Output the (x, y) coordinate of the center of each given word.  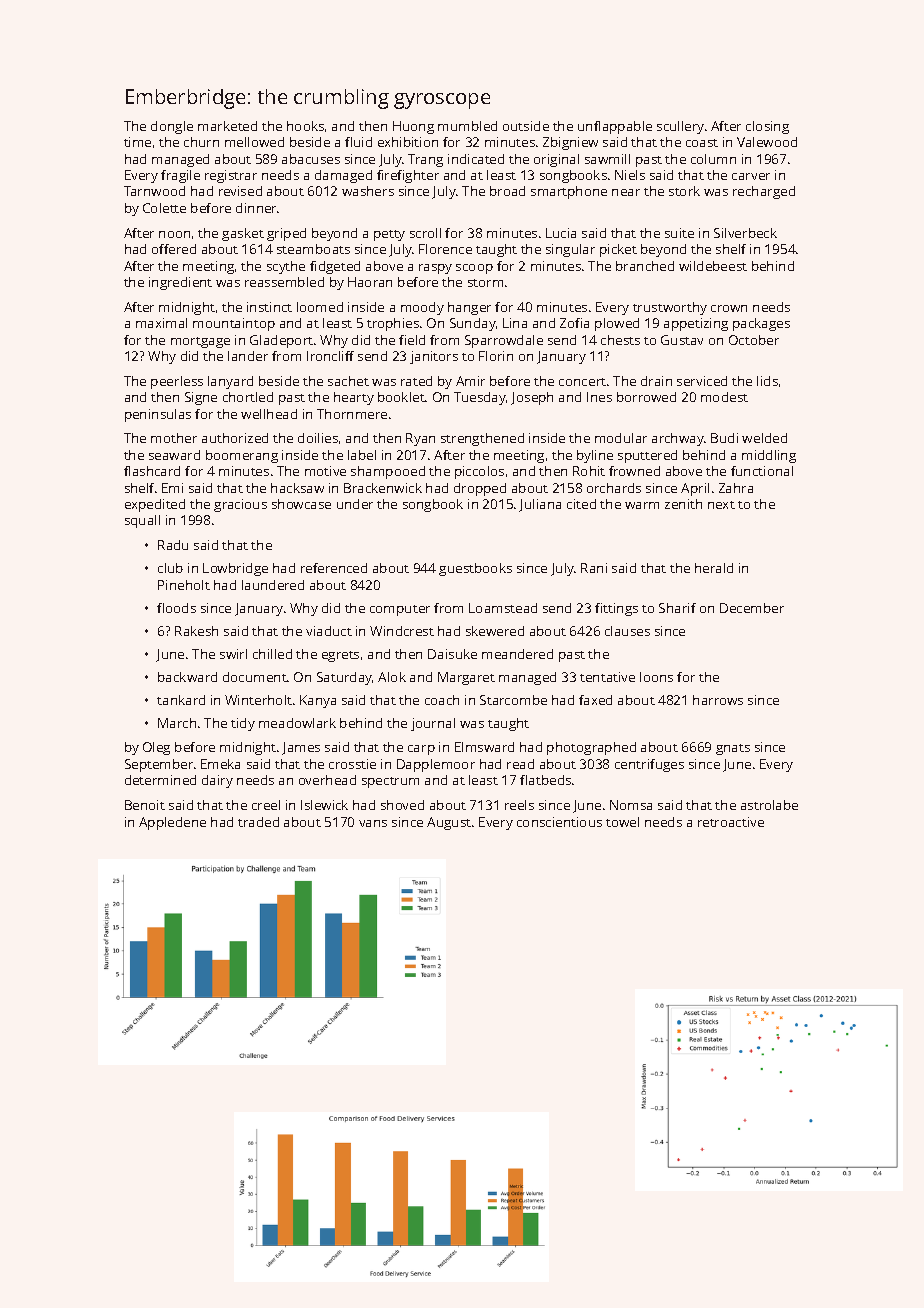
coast (702, 143)
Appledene (172, 823)
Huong (413, 127)
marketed (227, 126)
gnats (733, 749)
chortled (248, 397)
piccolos (479, 472)
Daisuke (452, 654)
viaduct (329, 631)
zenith (683, 504)
